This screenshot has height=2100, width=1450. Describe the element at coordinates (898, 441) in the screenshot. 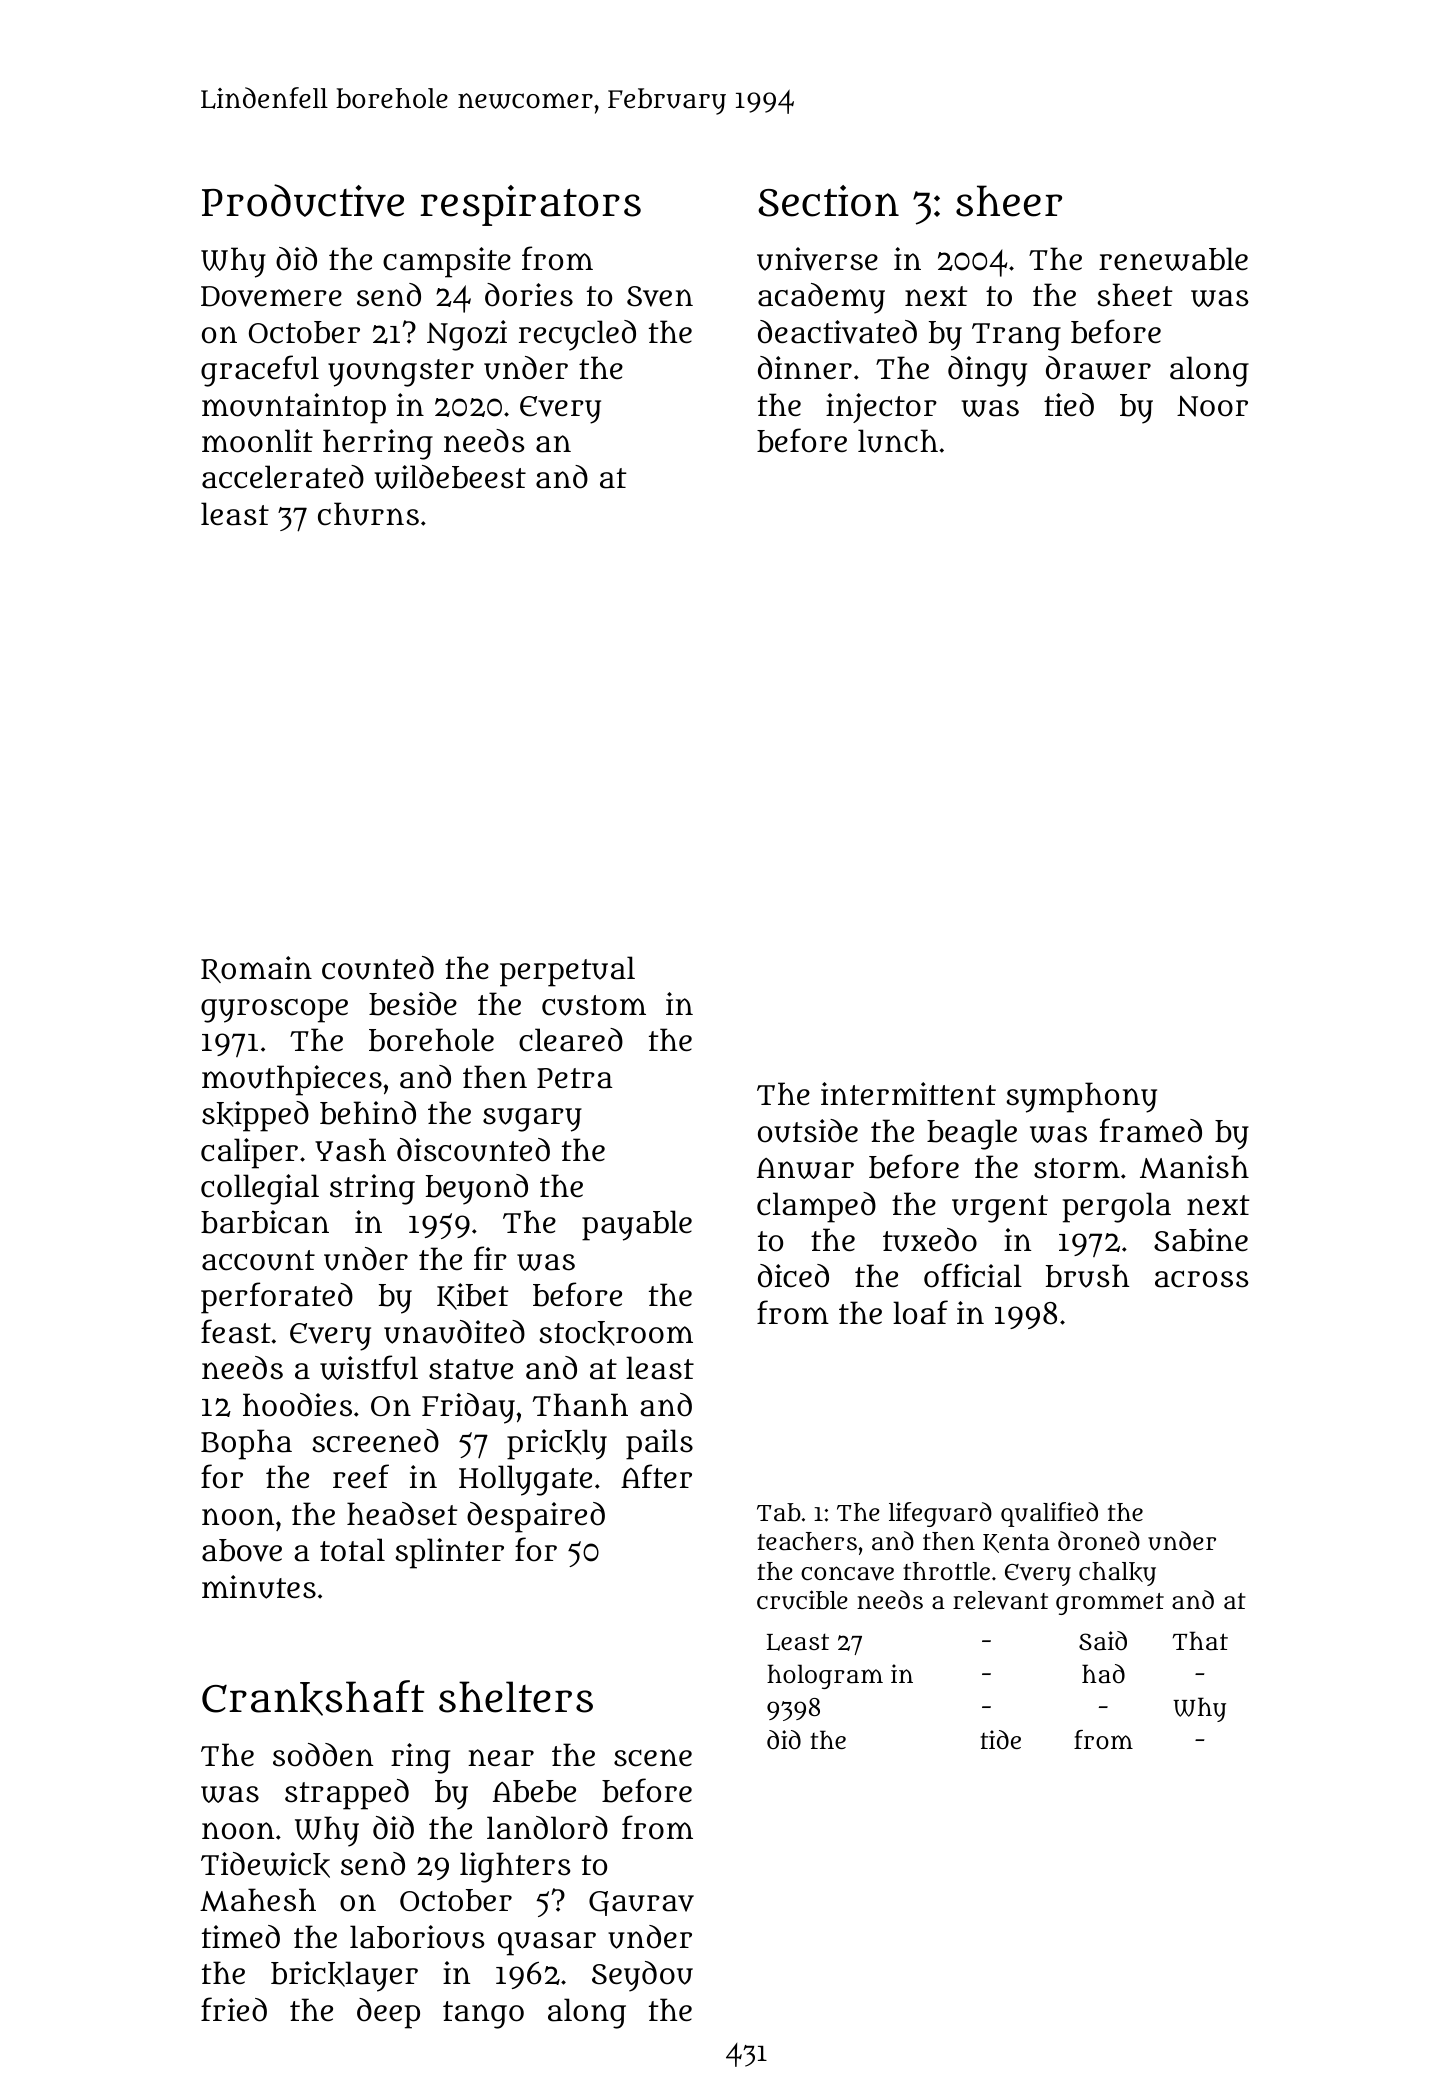

I see `lunch` at that location.
